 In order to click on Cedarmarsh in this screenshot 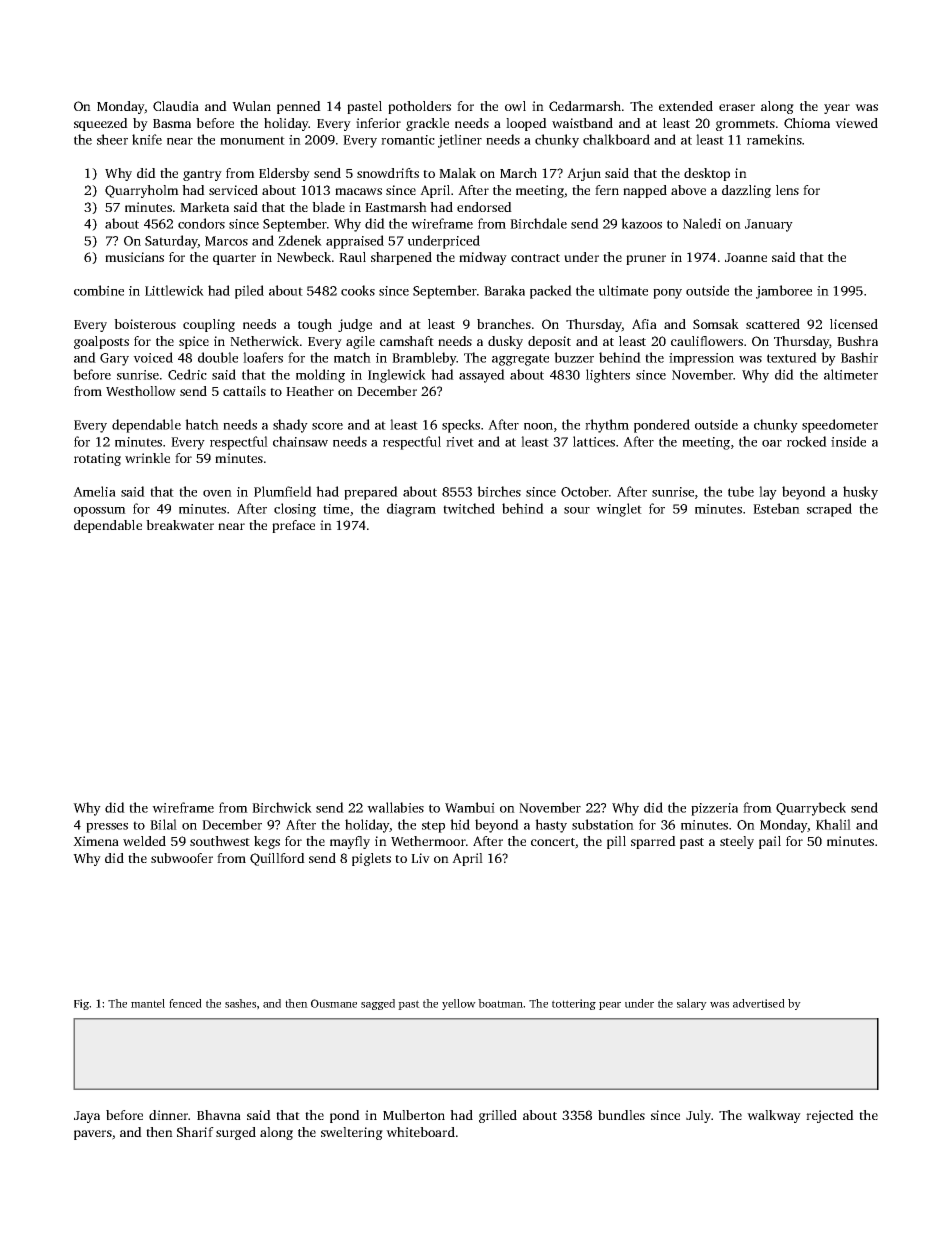, I will do `click(585, 106)`.
